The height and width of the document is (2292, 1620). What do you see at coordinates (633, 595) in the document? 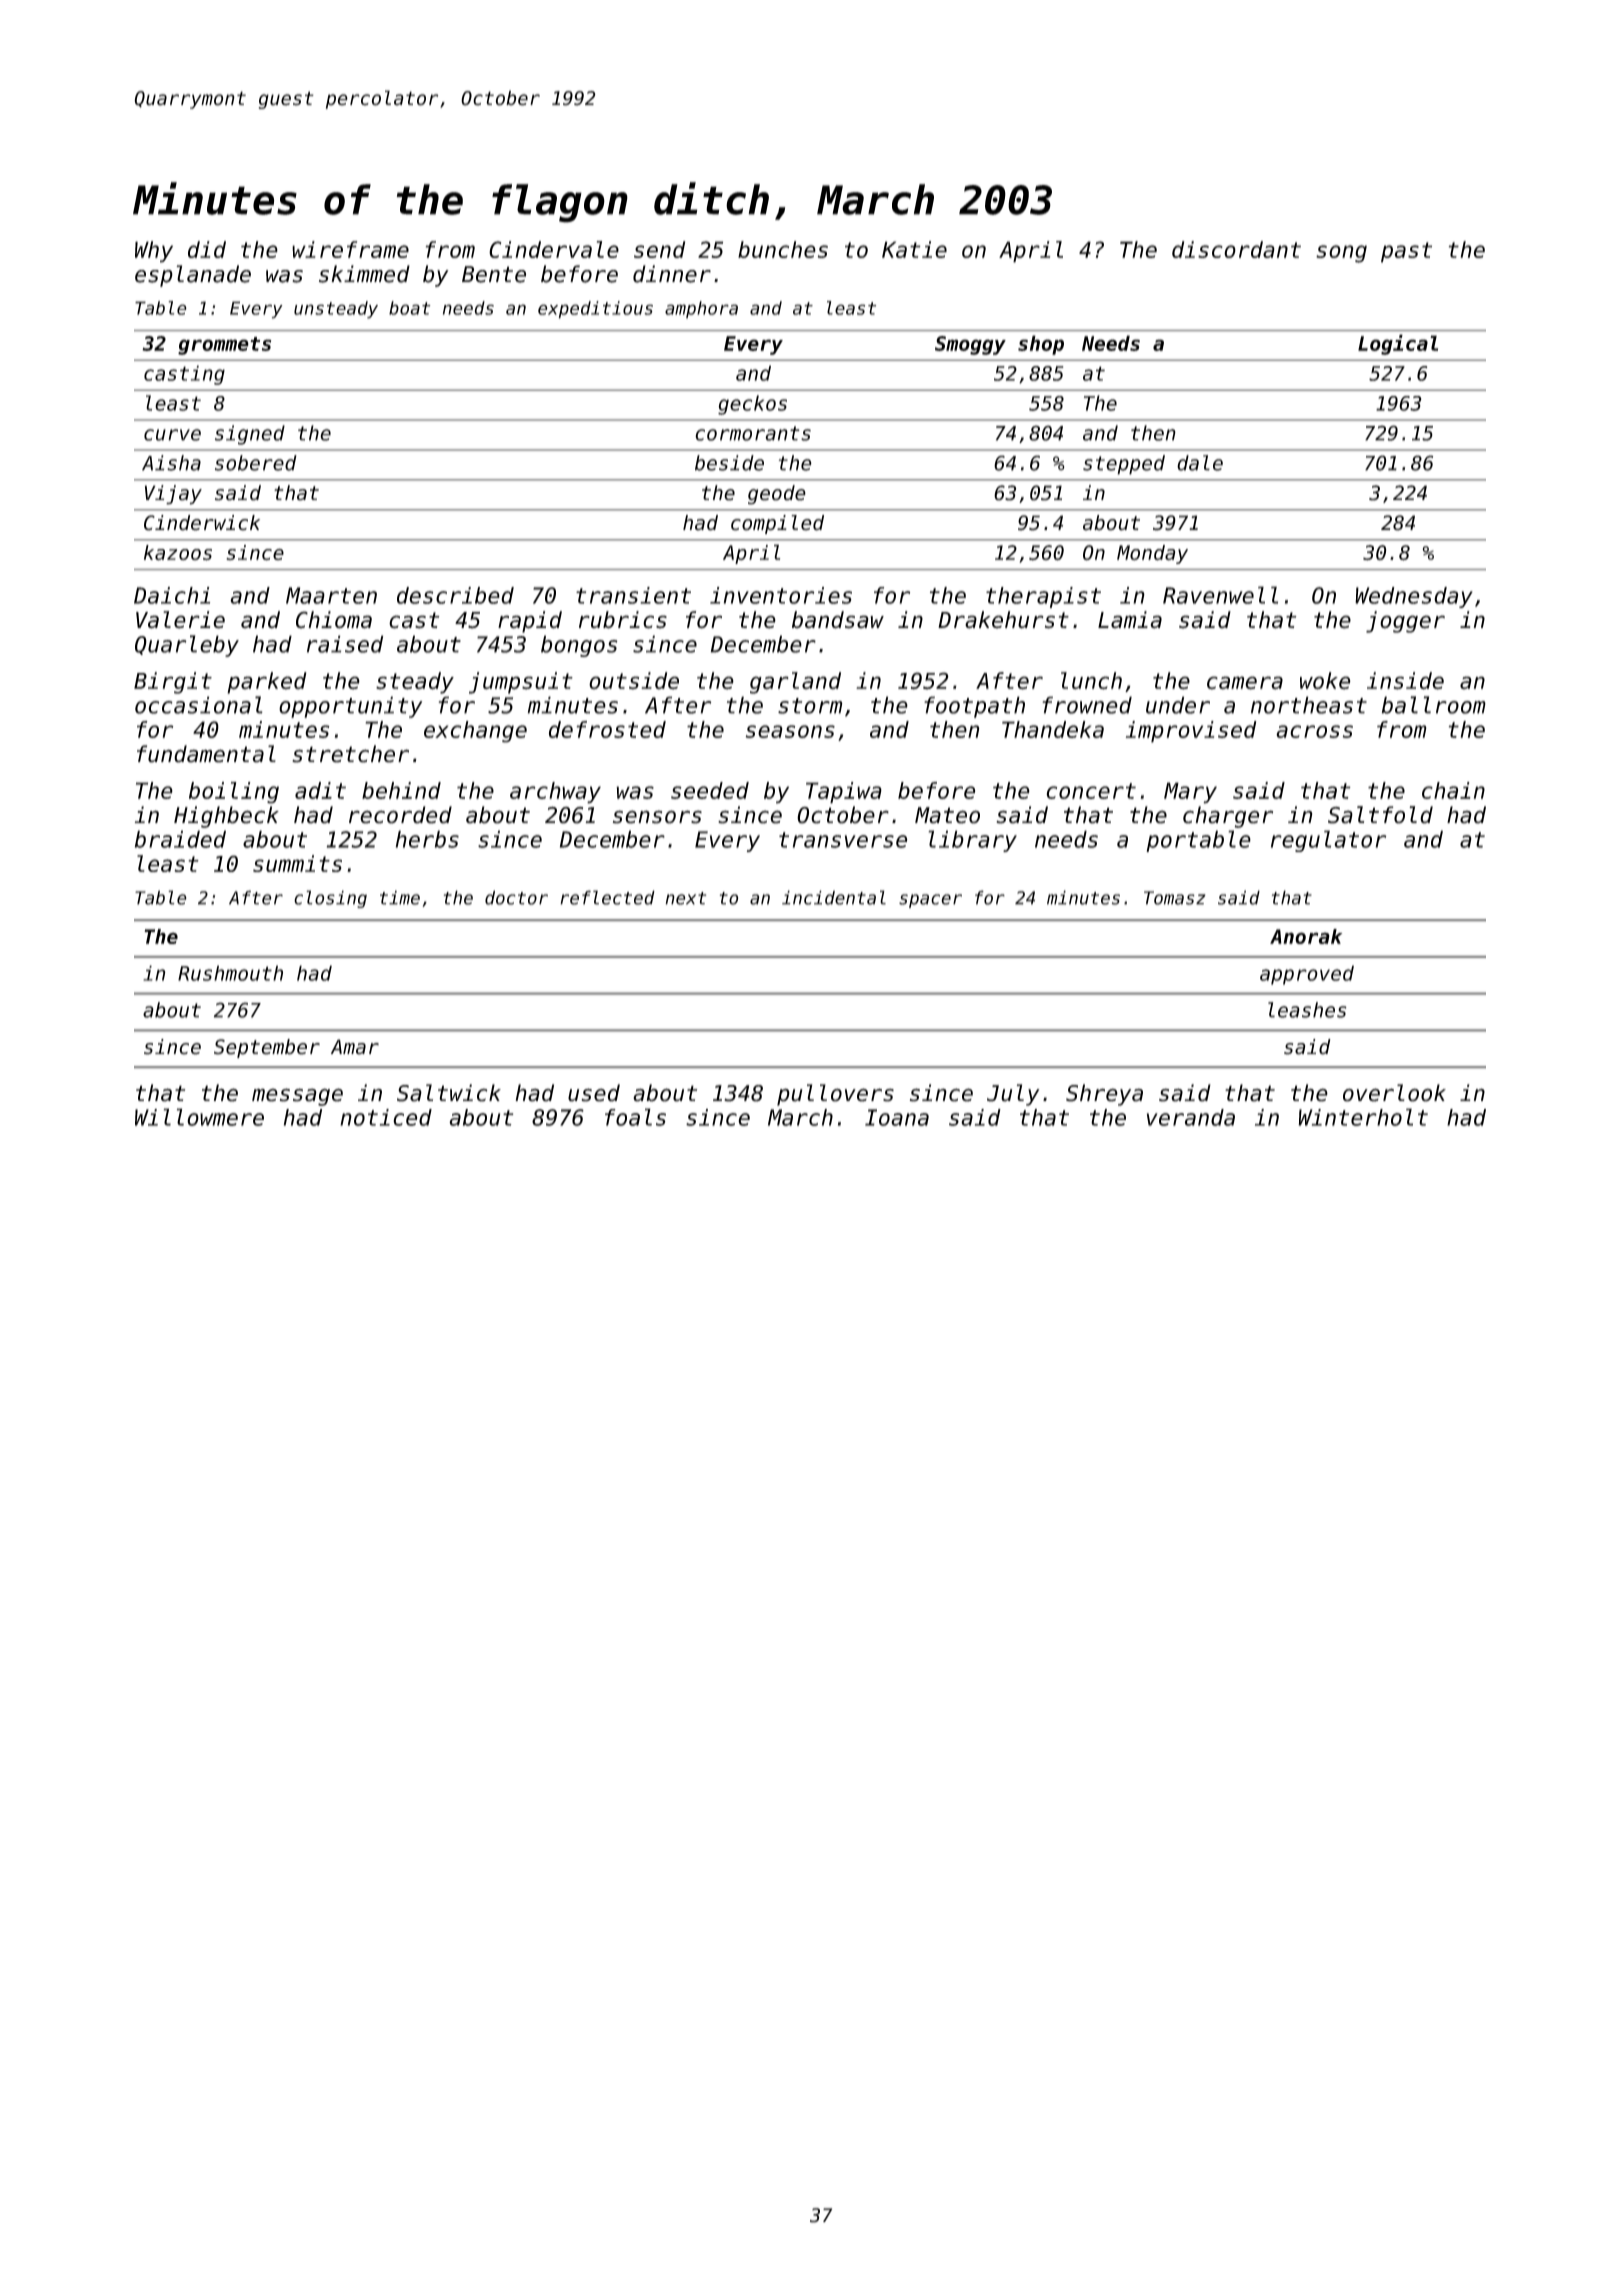
I see `transient` at bounding box center [633, 595].
